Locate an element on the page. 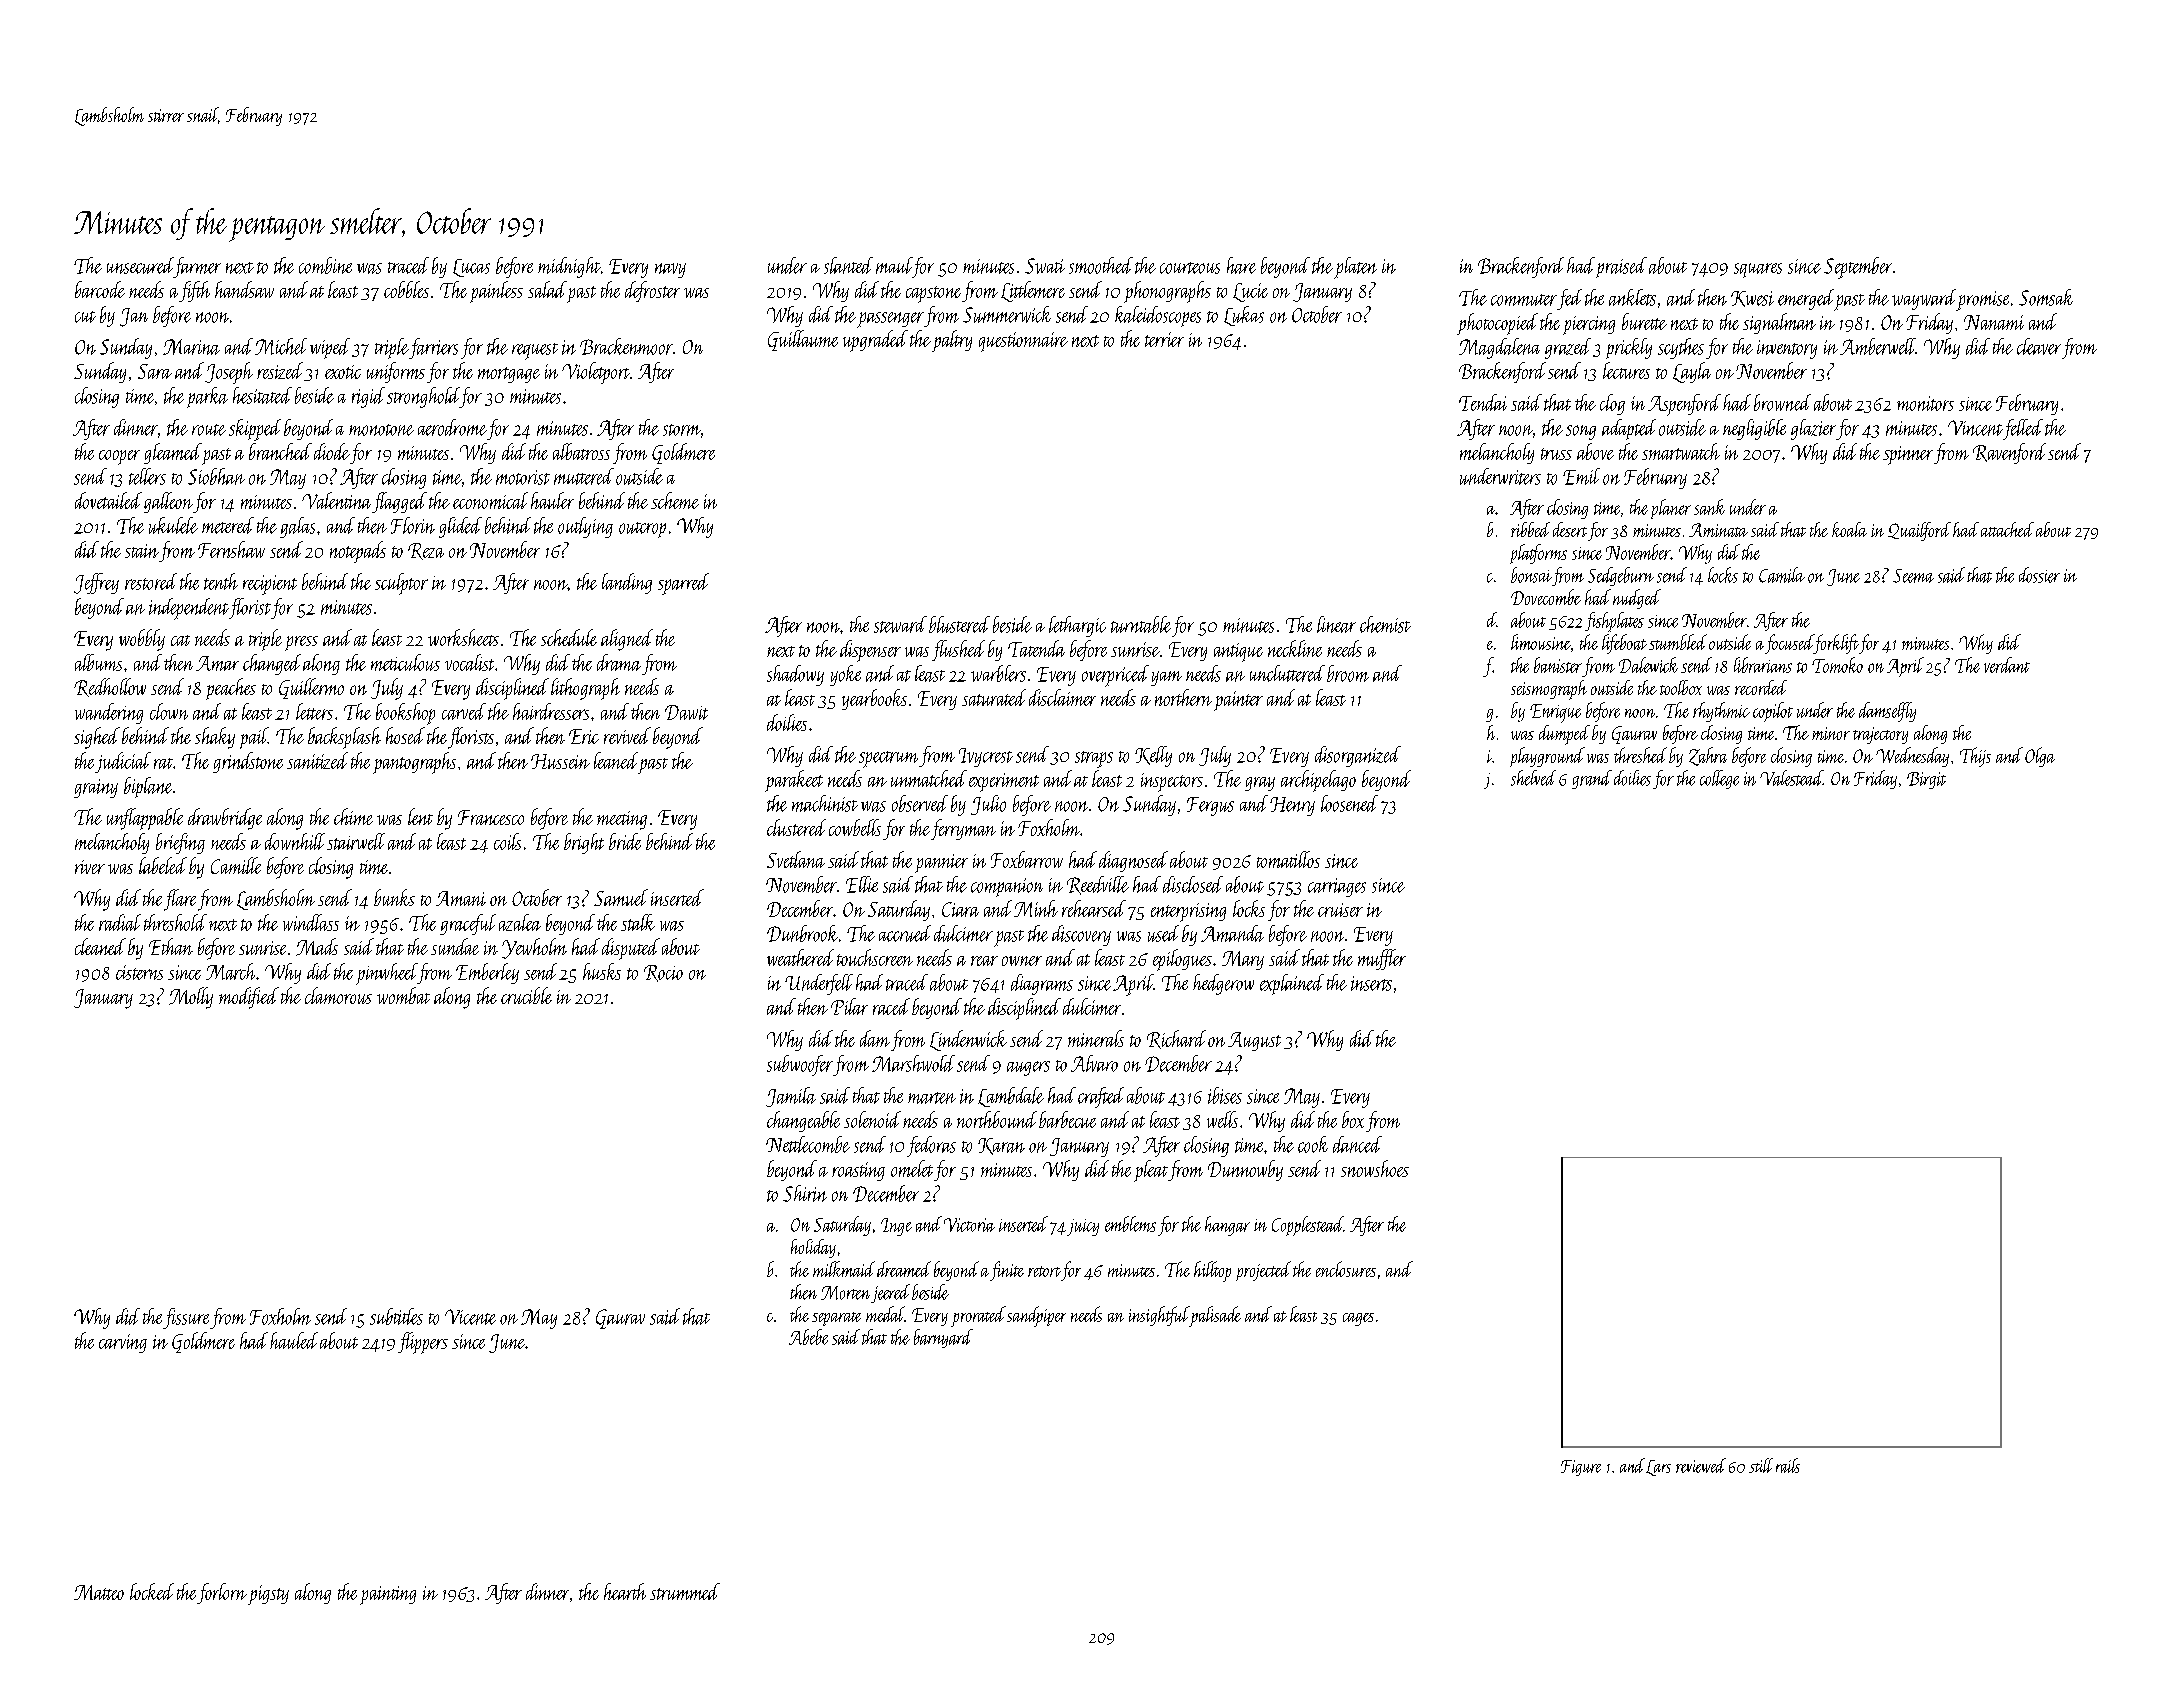  truss is located at coordinates (1556, 454).
